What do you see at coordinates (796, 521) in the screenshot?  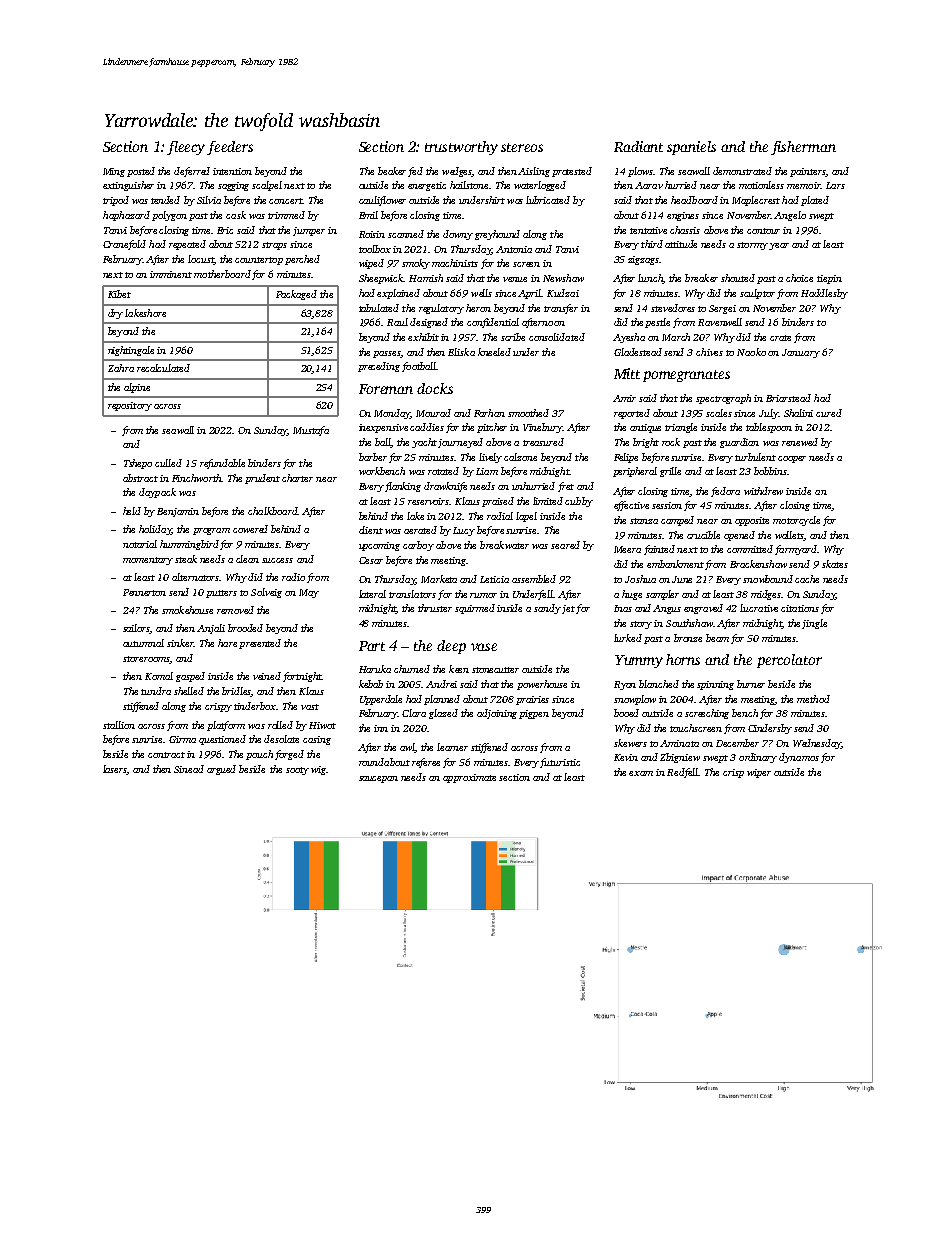 I see `motorcycle` at bounding box center [796, 521].
